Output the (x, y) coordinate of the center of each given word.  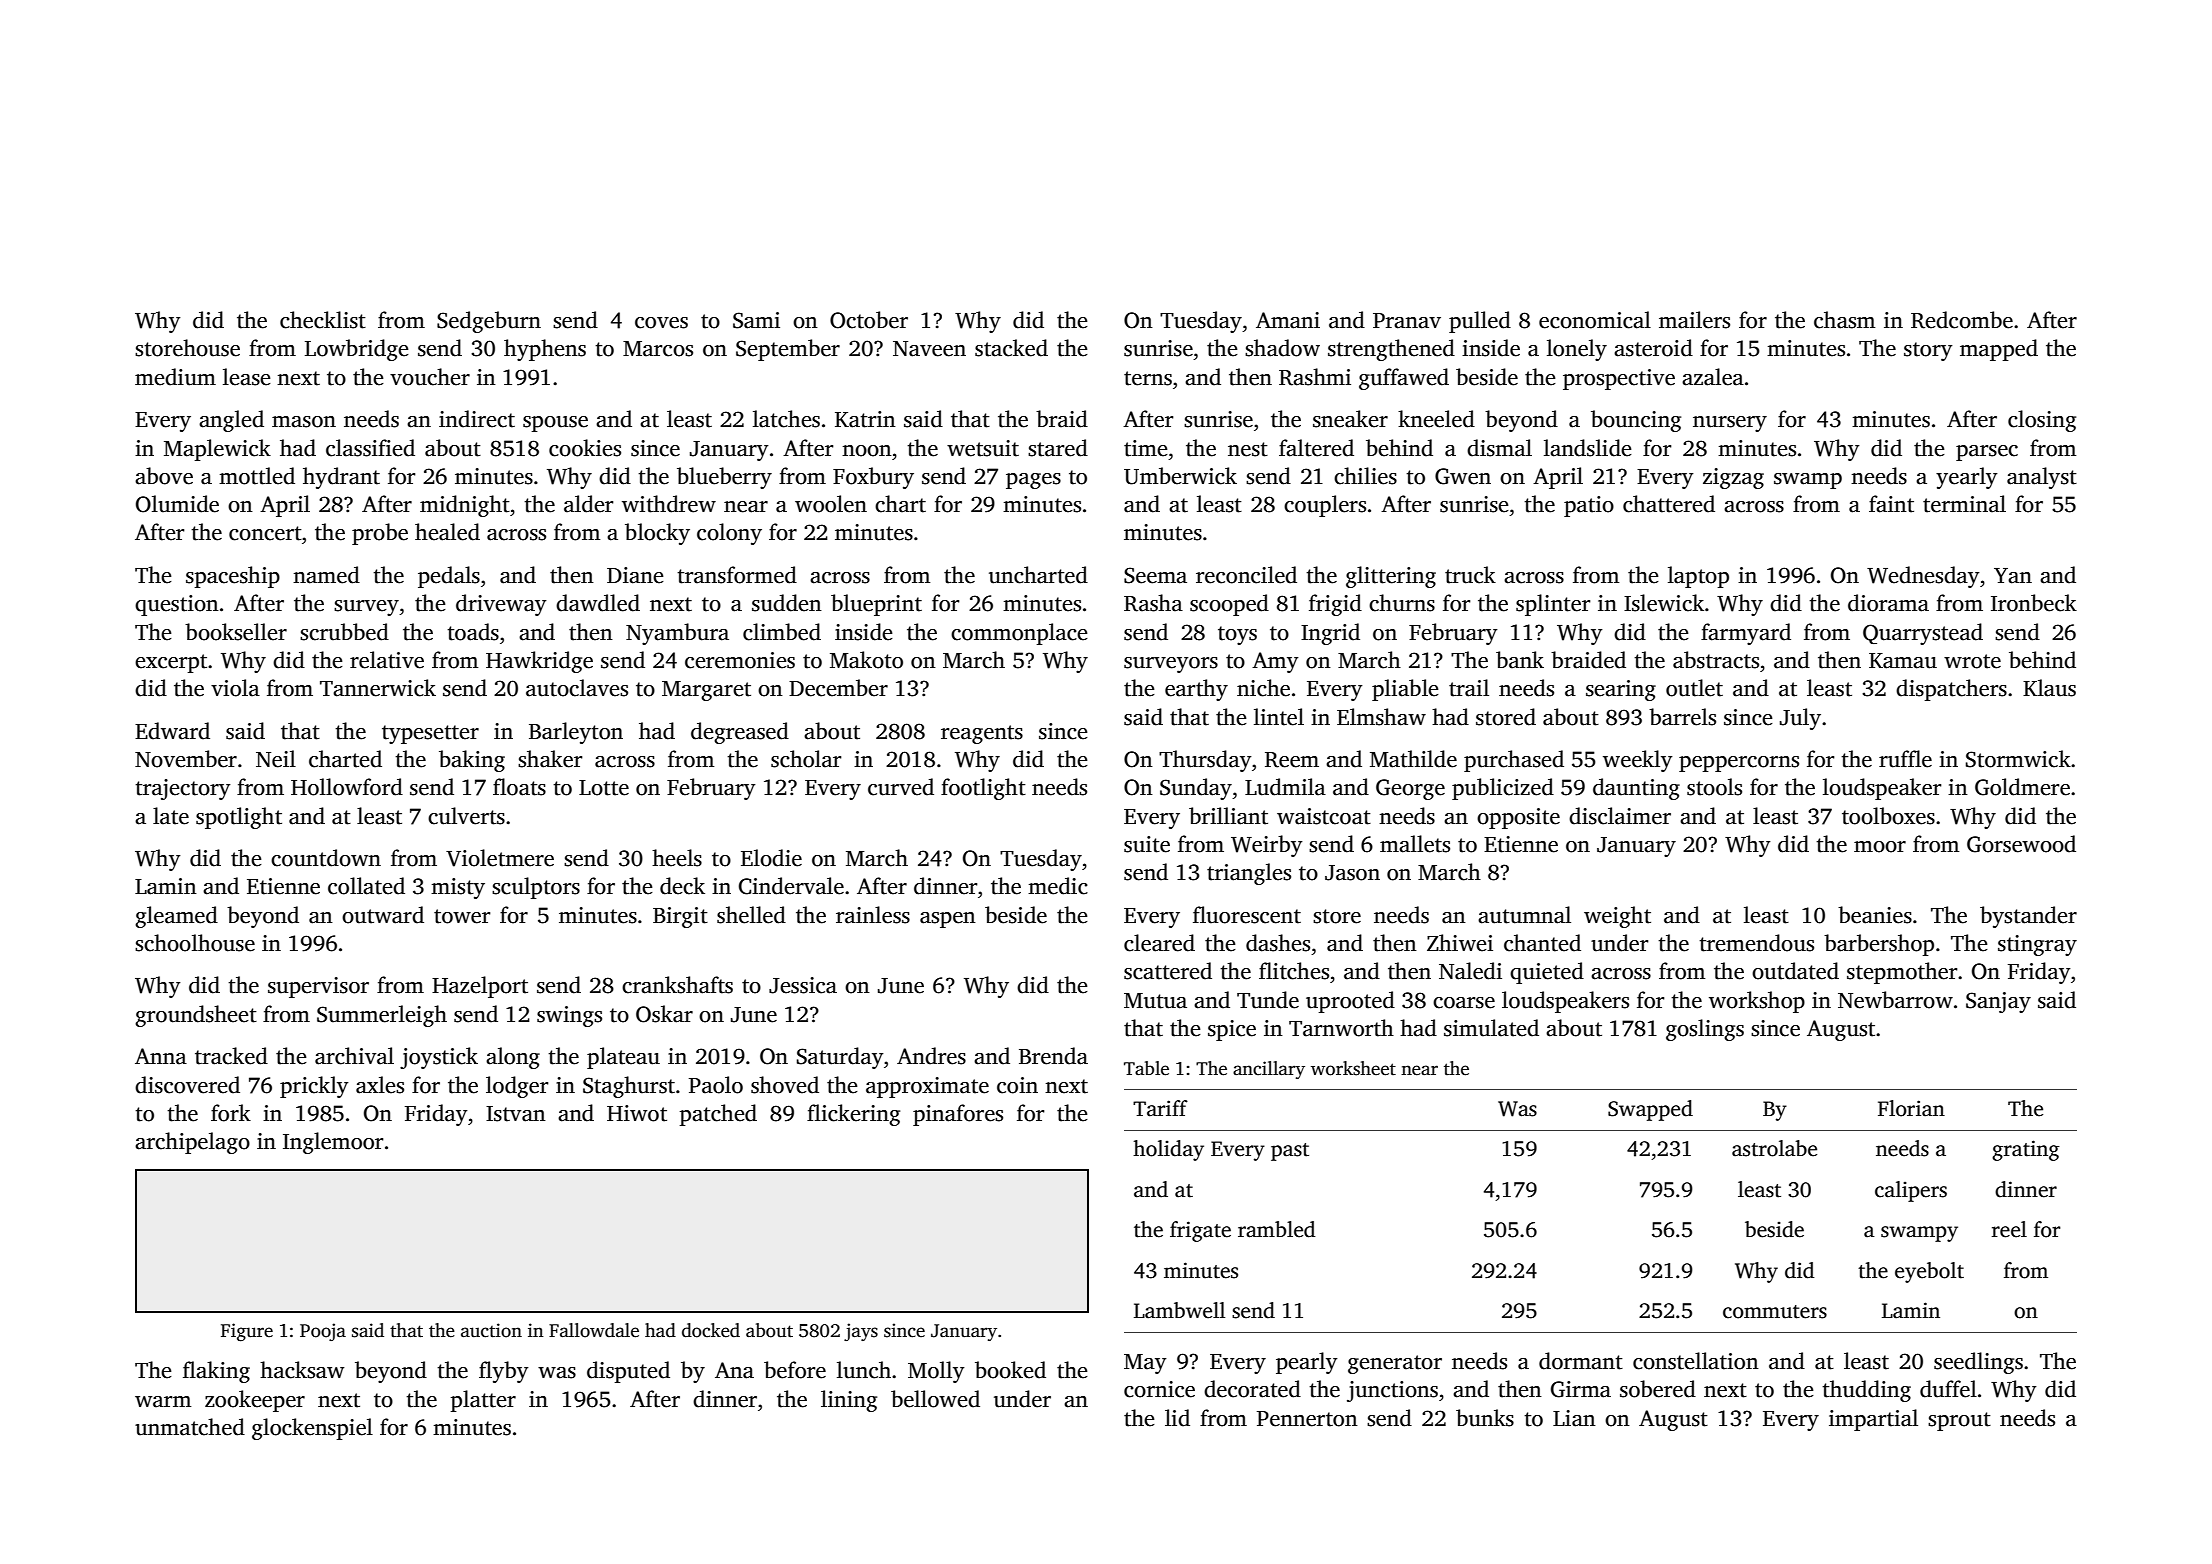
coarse (1464, 1003)
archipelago (192, 1143)
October (869, 320)
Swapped (1650, 1110)
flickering (853, 1115)
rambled (1277, 1229)
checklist (323, 320)
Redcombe (1962, 320)
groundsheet (196, 1016)
